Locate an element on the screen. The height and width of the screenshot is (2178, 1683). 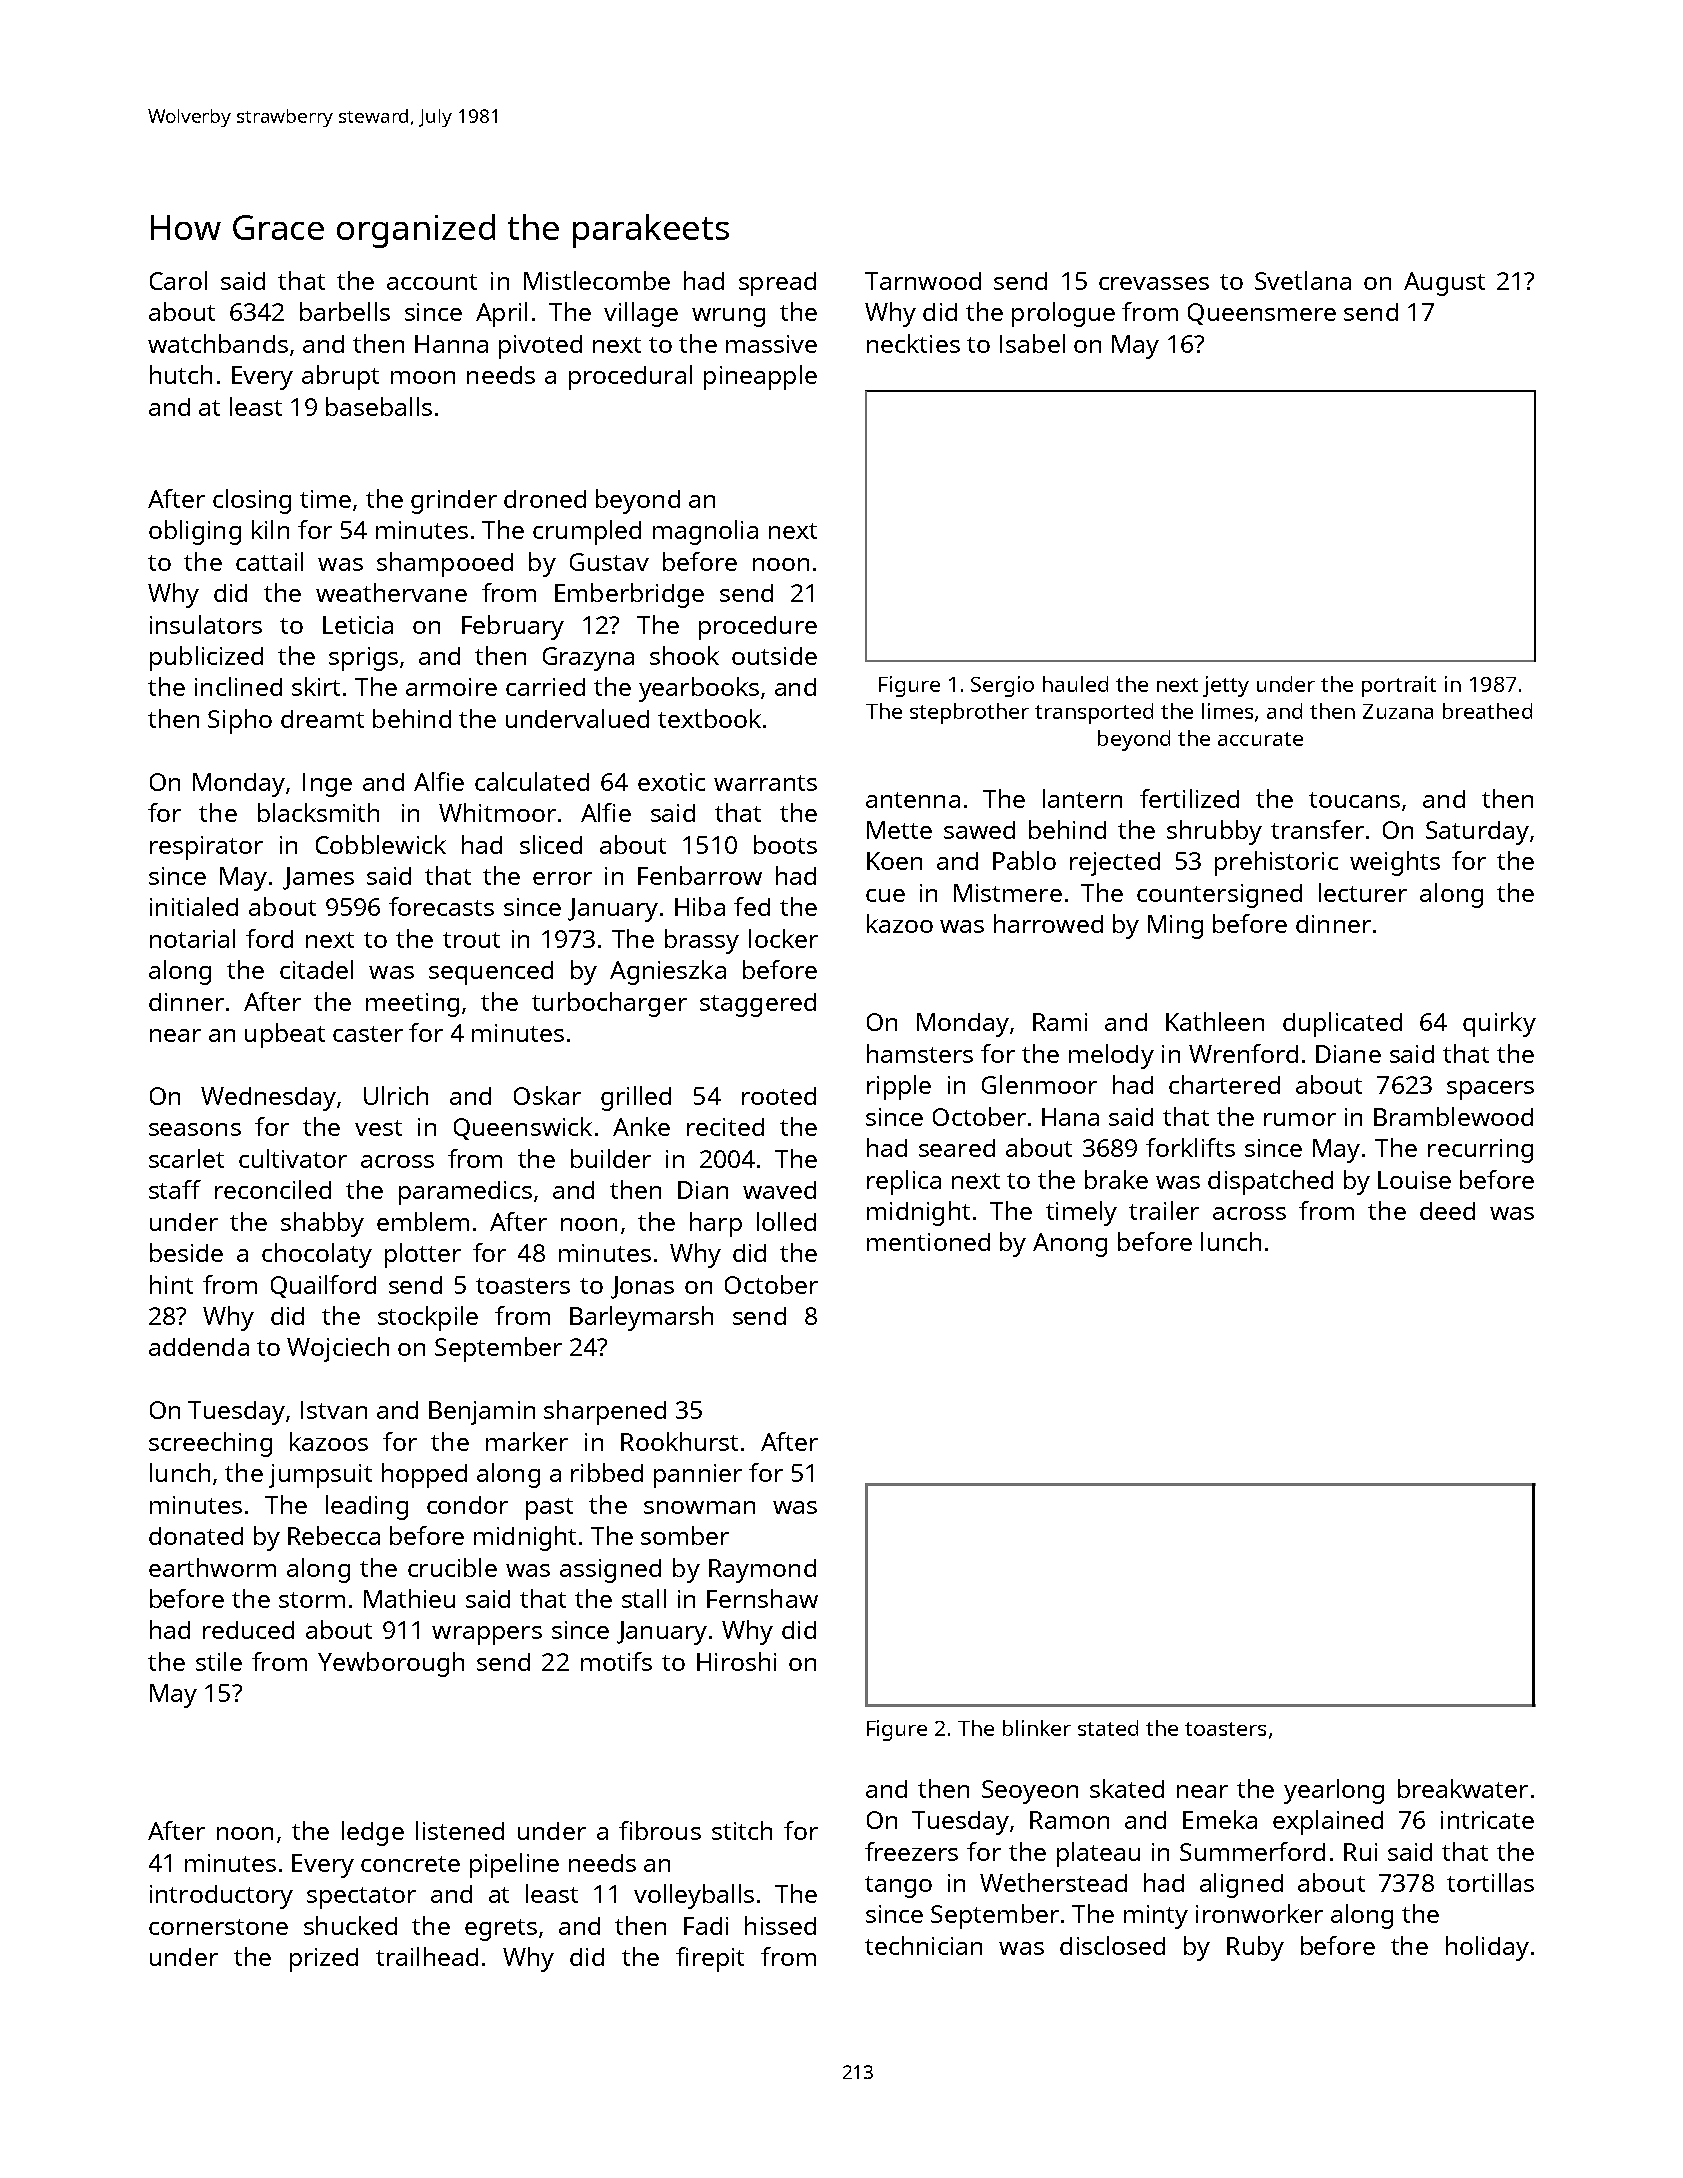
August is located at coordinates (1444, 284).
